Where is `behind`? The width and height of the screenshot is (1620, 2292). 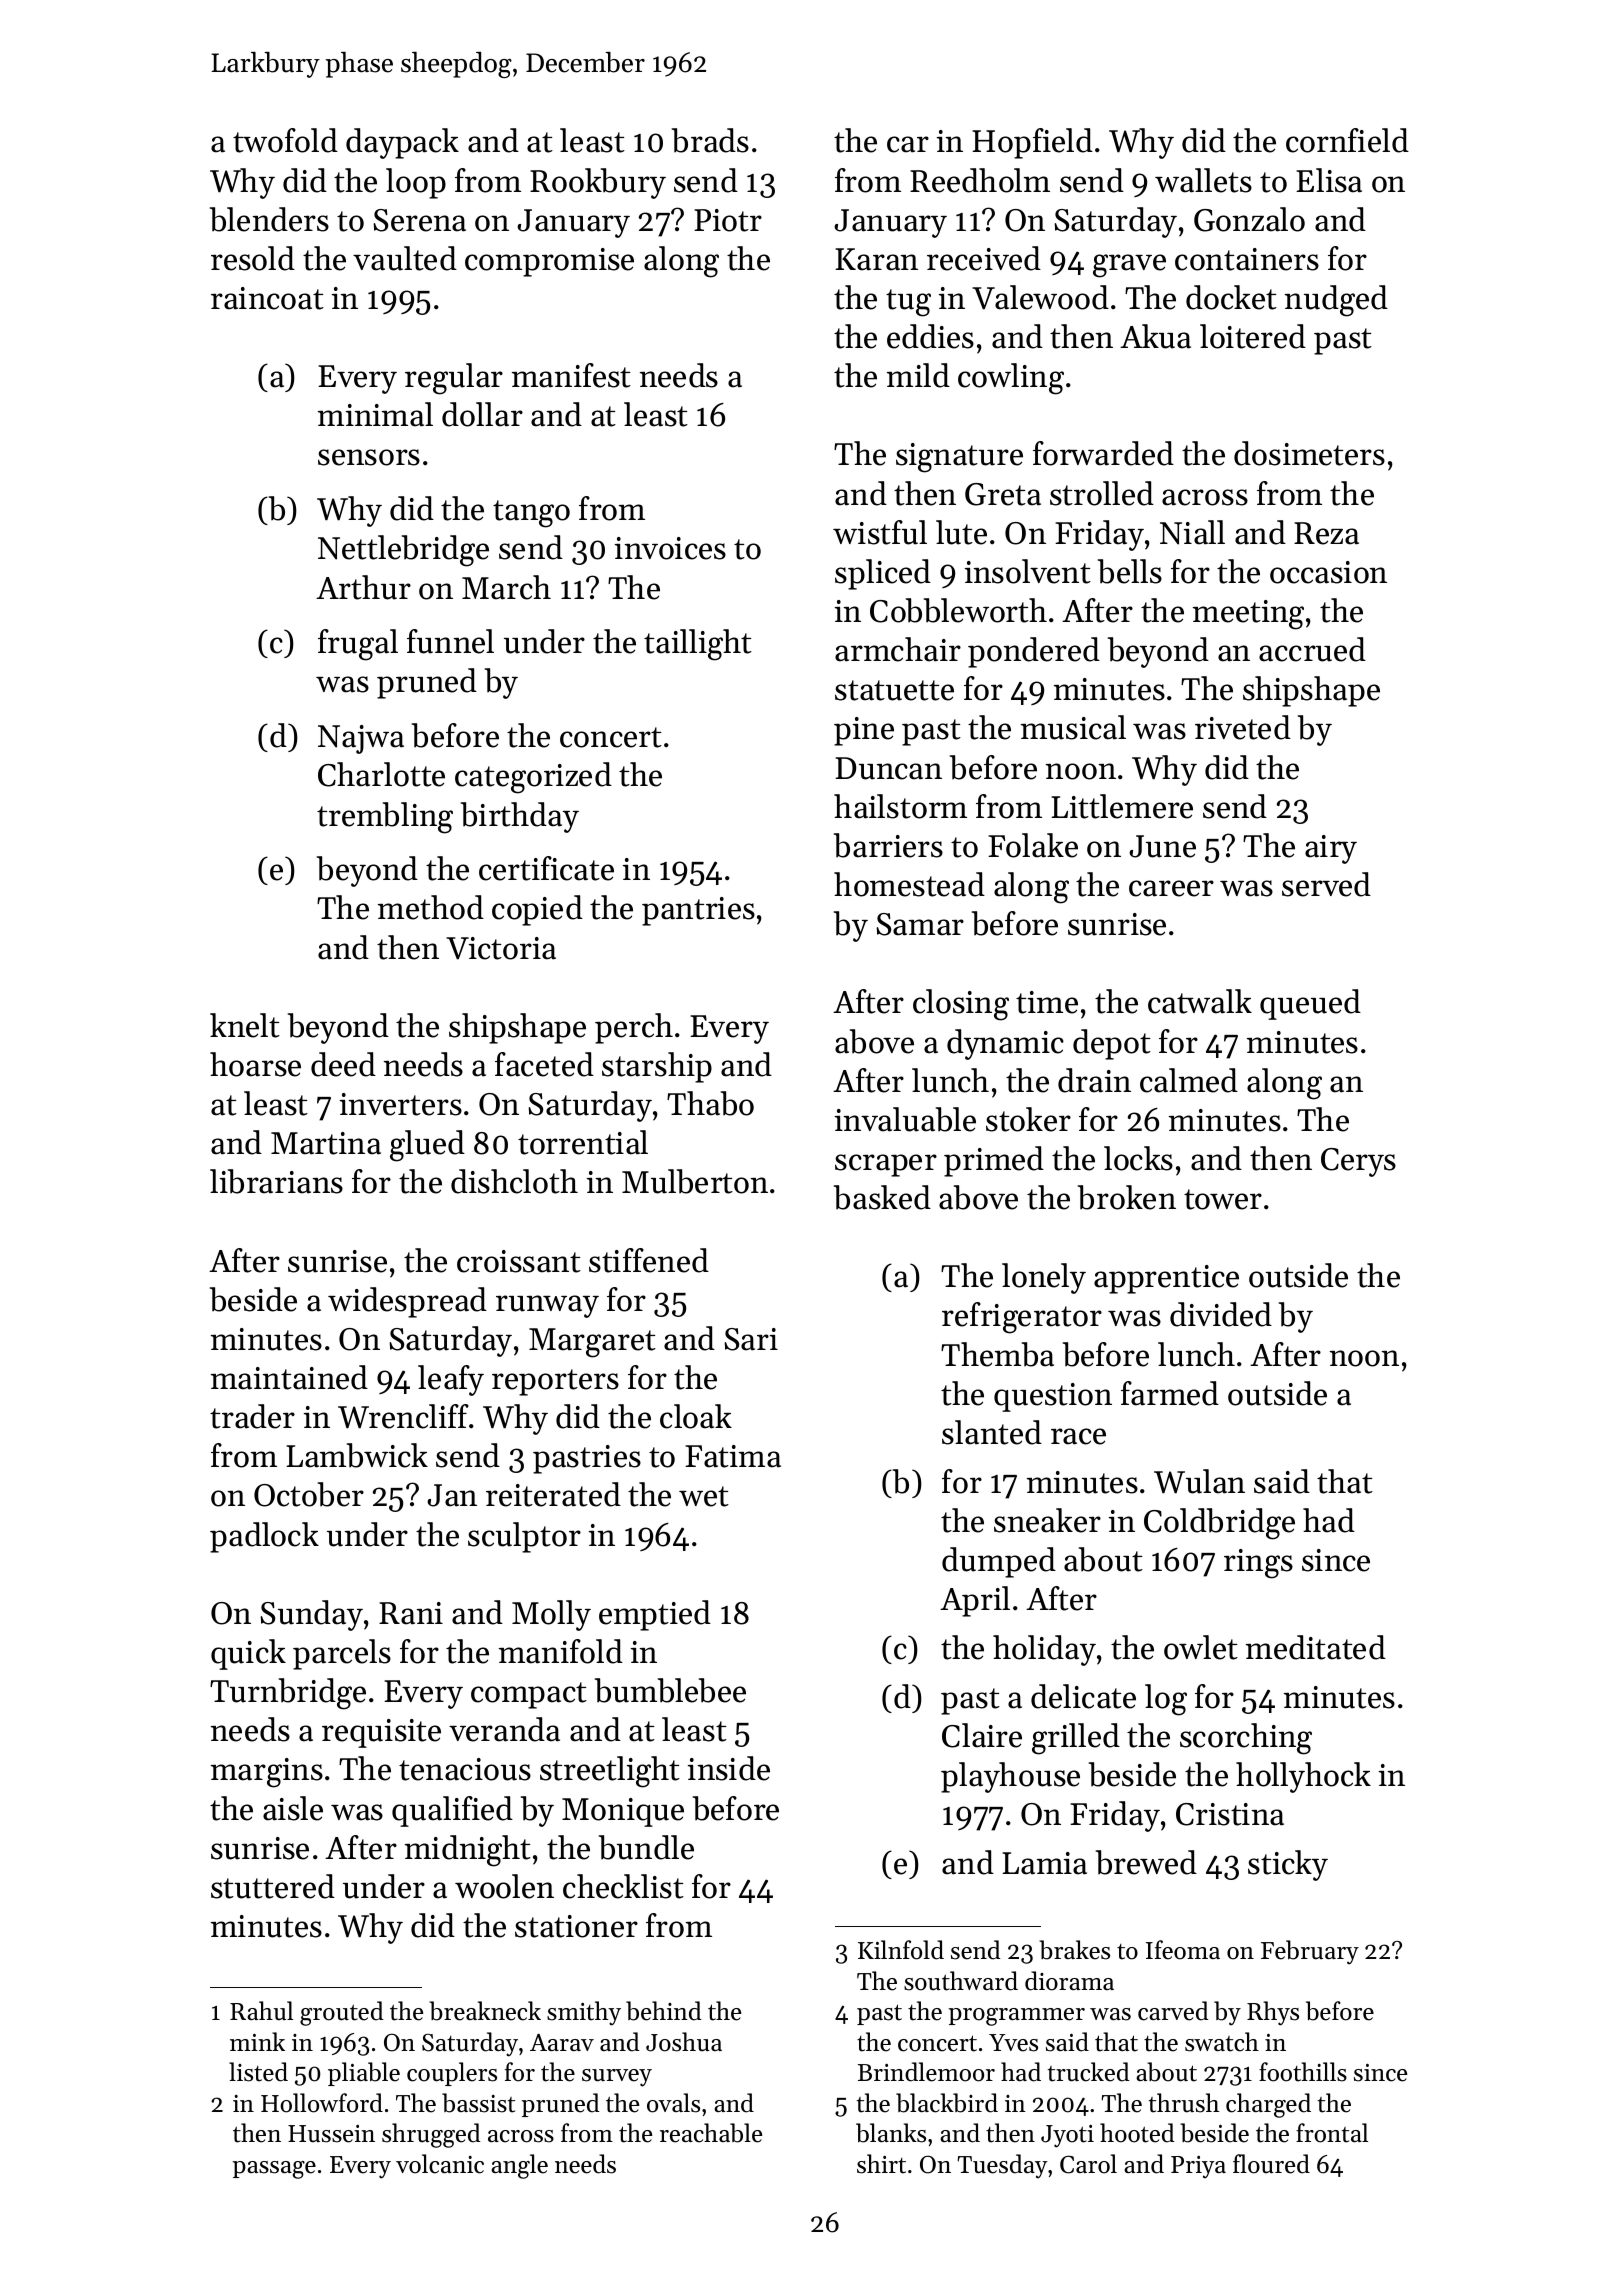 behind is located at coordinates (663, 2011).
